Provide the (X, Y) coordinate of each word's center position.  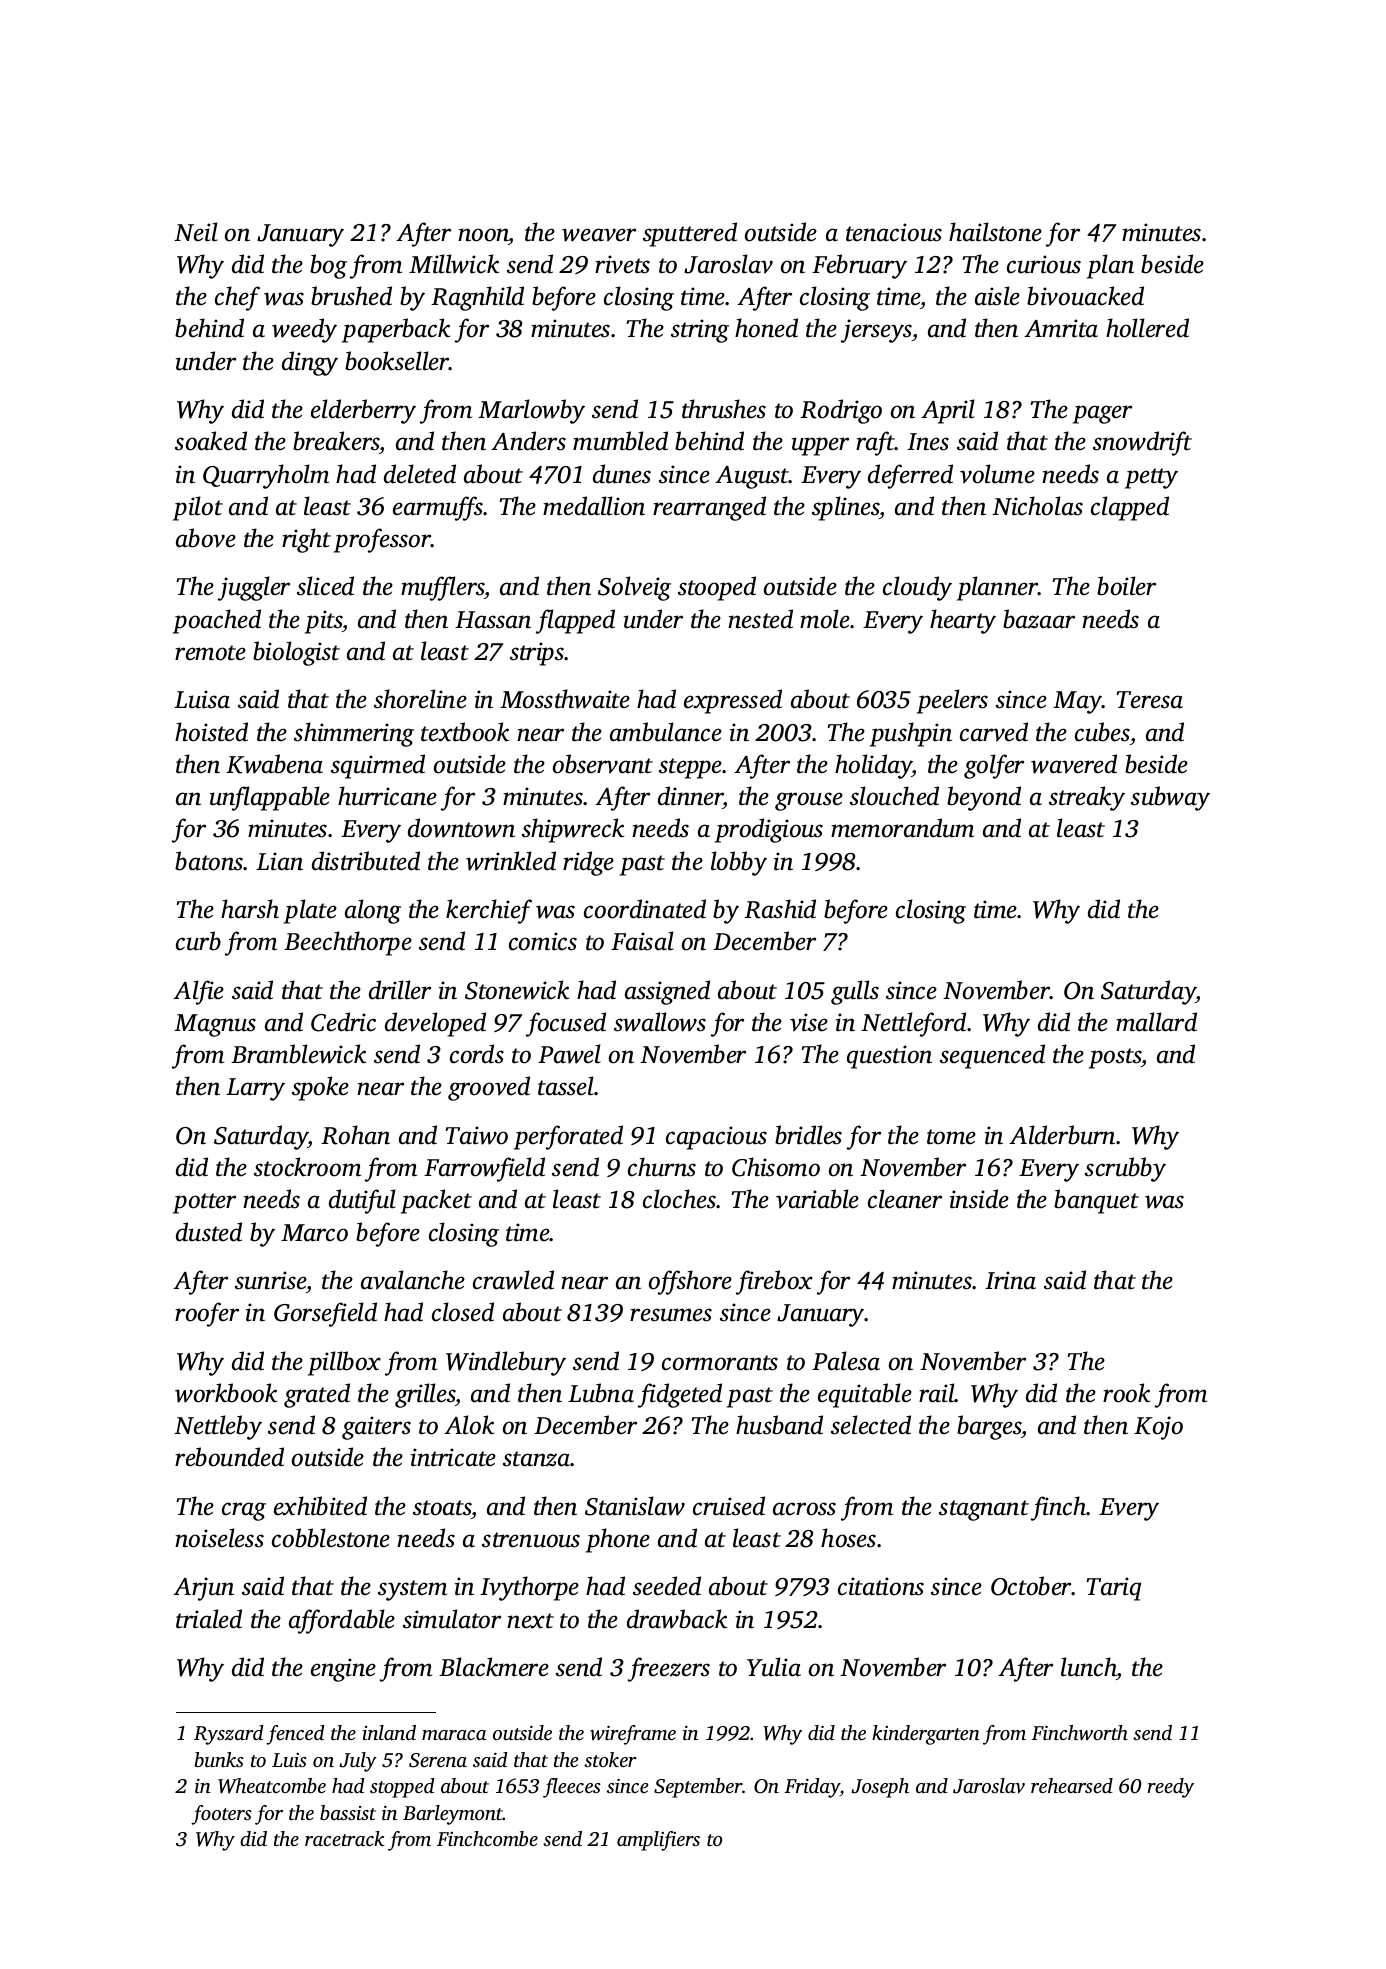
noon (483, 235)
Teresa (1149, 700)
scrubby (1125, 1169)
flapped (575, 621)
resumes (671, 1315)
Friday (812, 1788)
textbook (465, 732)
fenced (295, 1735)
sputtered (690, 234)
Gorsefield (325, 1314)
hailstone (995, 232)
